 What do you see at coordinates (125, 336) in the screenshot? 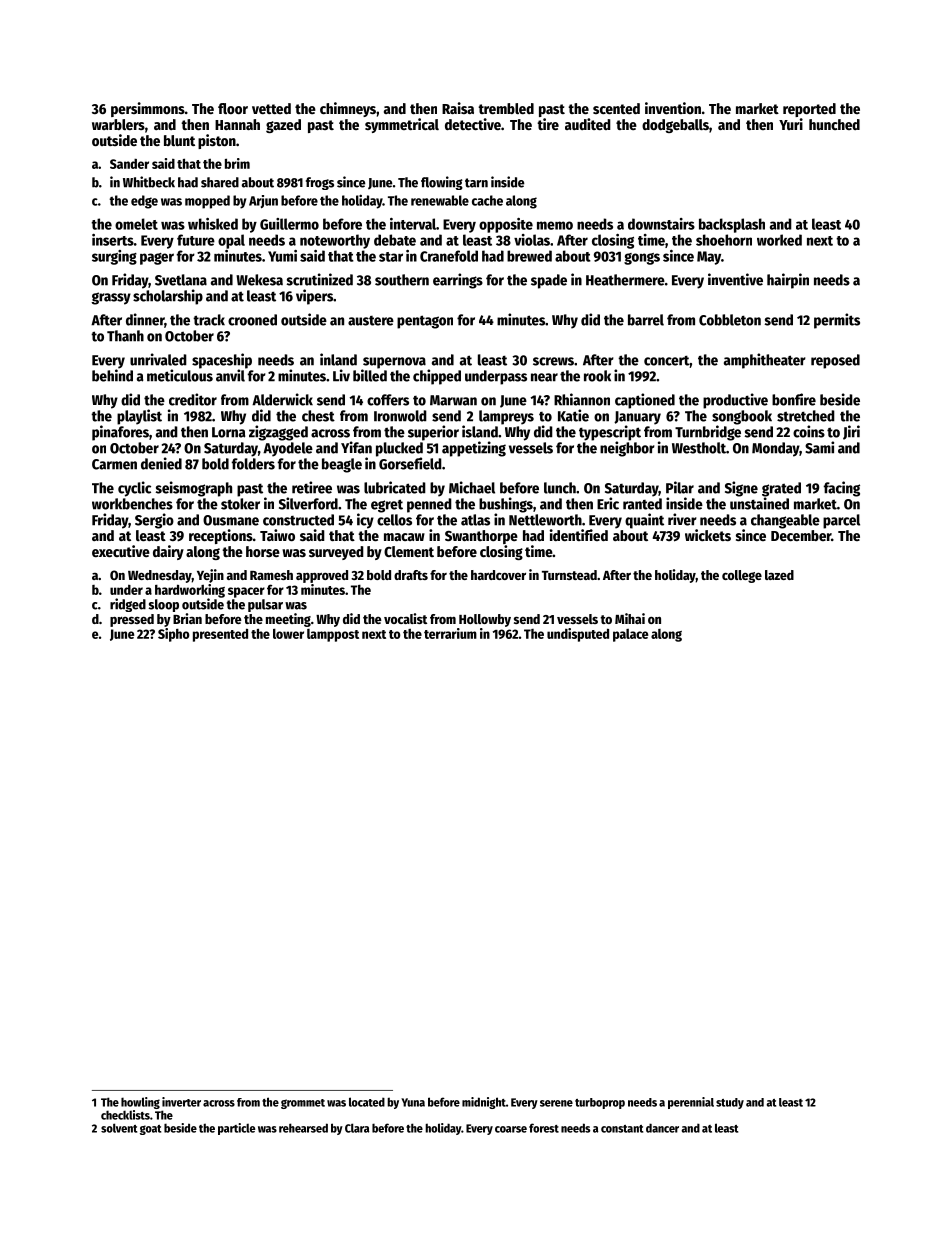
I see `Thanh` at bounding box center [125, 336].
